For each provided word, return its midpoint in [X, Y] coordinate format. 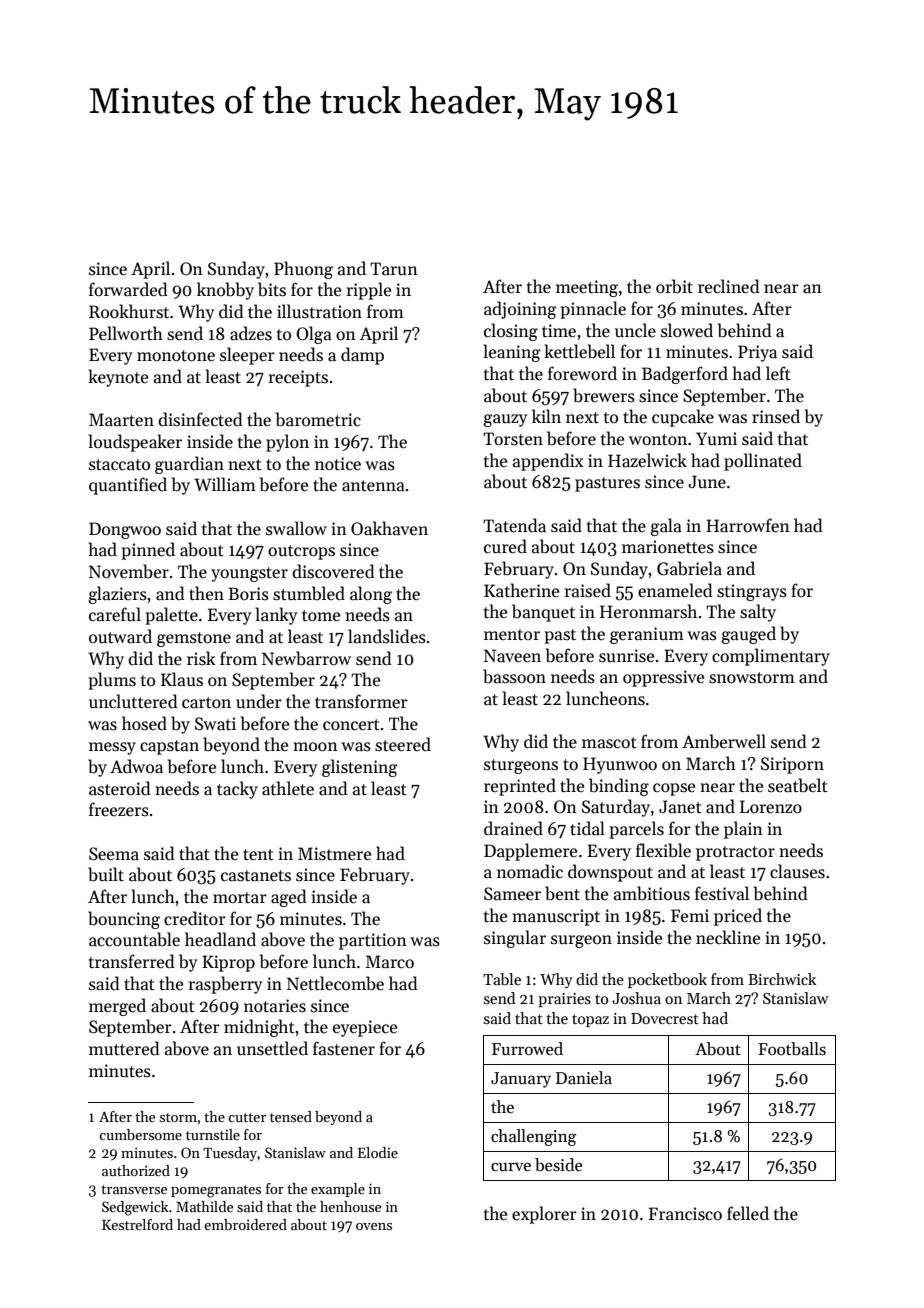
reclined [729, 286]
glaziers [117, 595]
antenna [373, 486]
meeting [587, 288]
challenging [533, 1137]
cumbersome [140, 1134]
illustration [319, 311]
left [778, 373]
